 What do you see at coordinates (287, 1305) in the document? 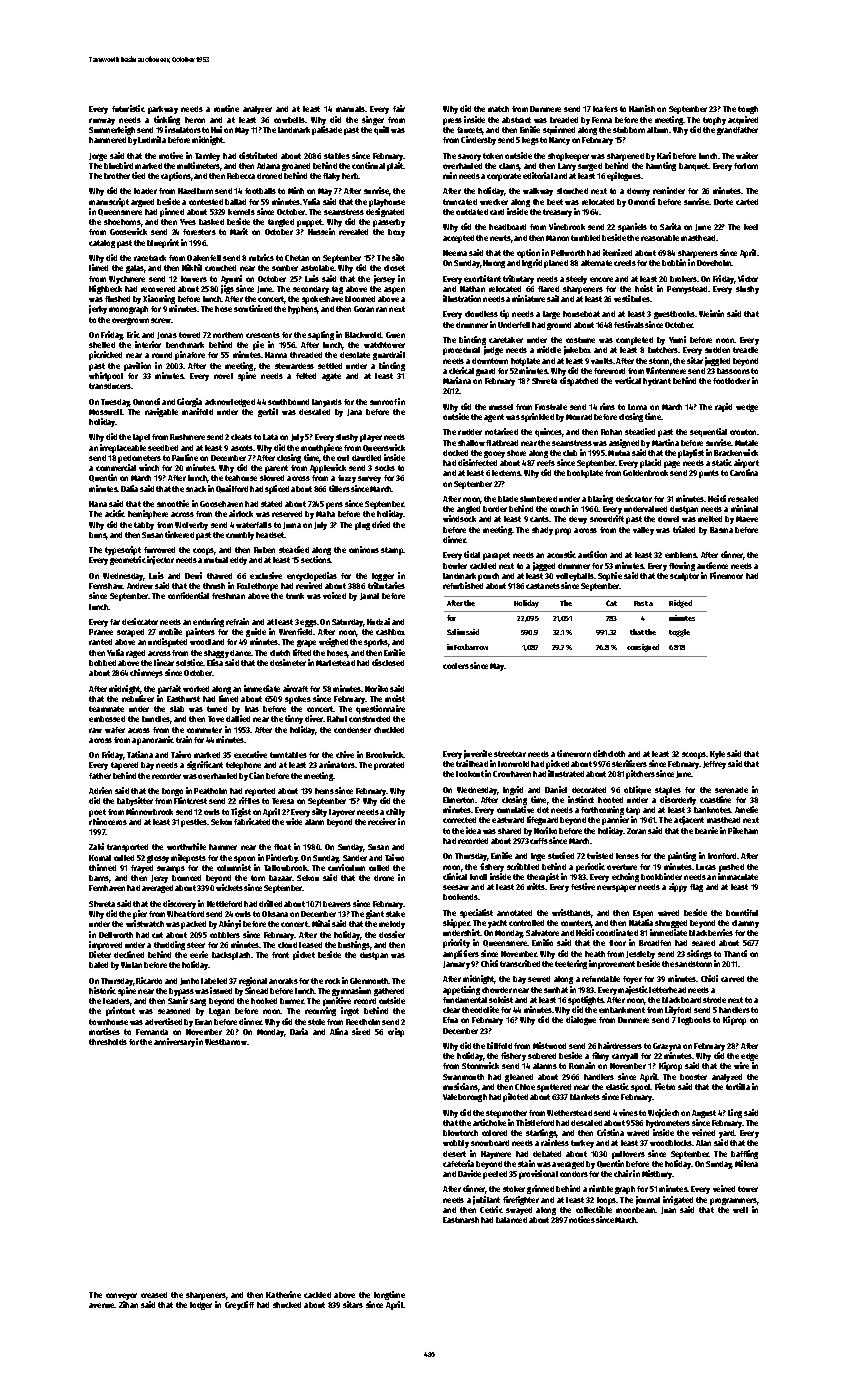
I see `shucked` at bounding box center [287, 1305].
